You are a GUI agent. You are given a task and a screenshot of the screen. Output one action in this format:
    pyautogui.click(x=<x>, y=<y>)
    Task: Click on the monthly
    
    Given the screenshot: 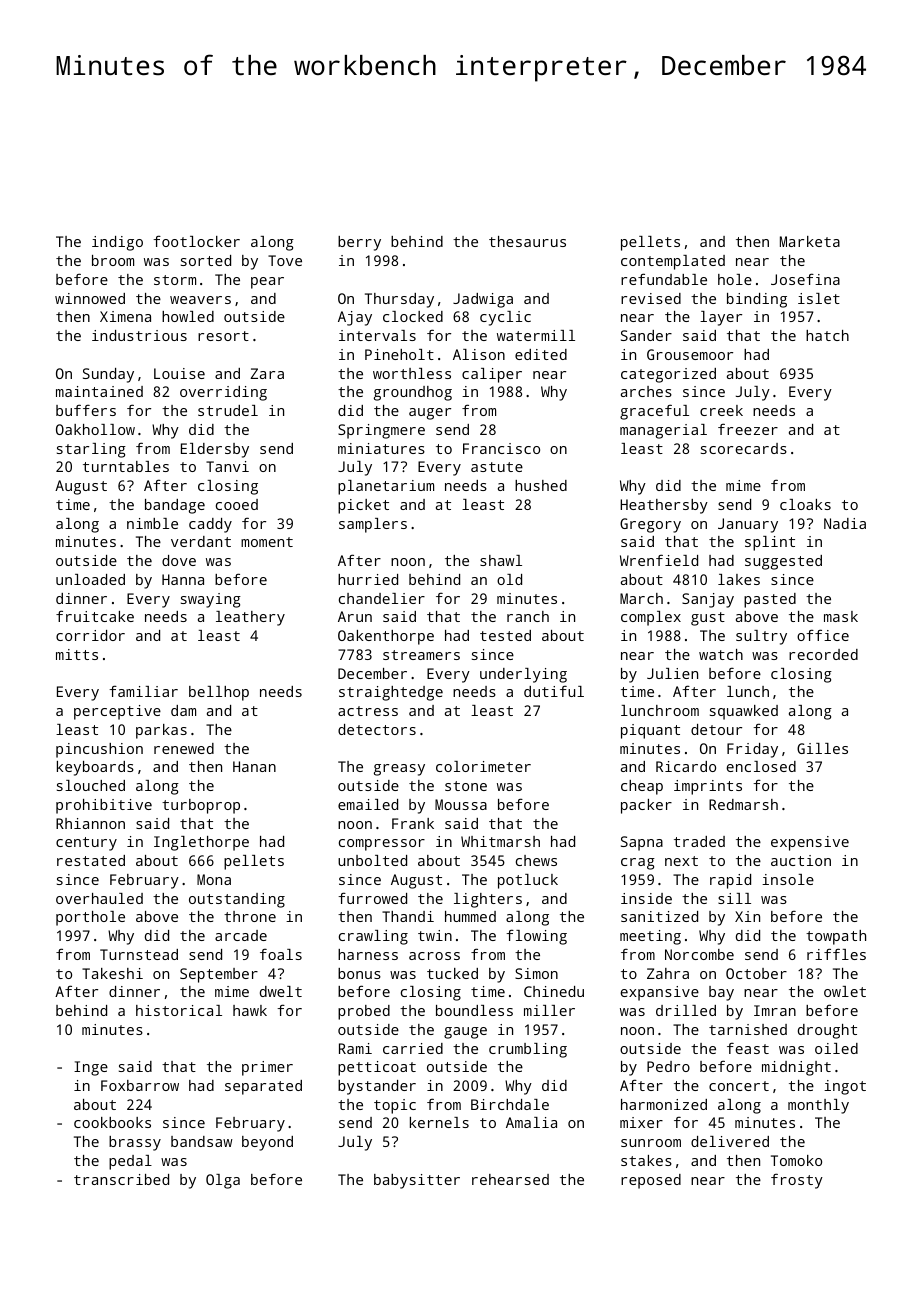 What is the action you would take?
    pyautogui.click(x=818, y=1106)
